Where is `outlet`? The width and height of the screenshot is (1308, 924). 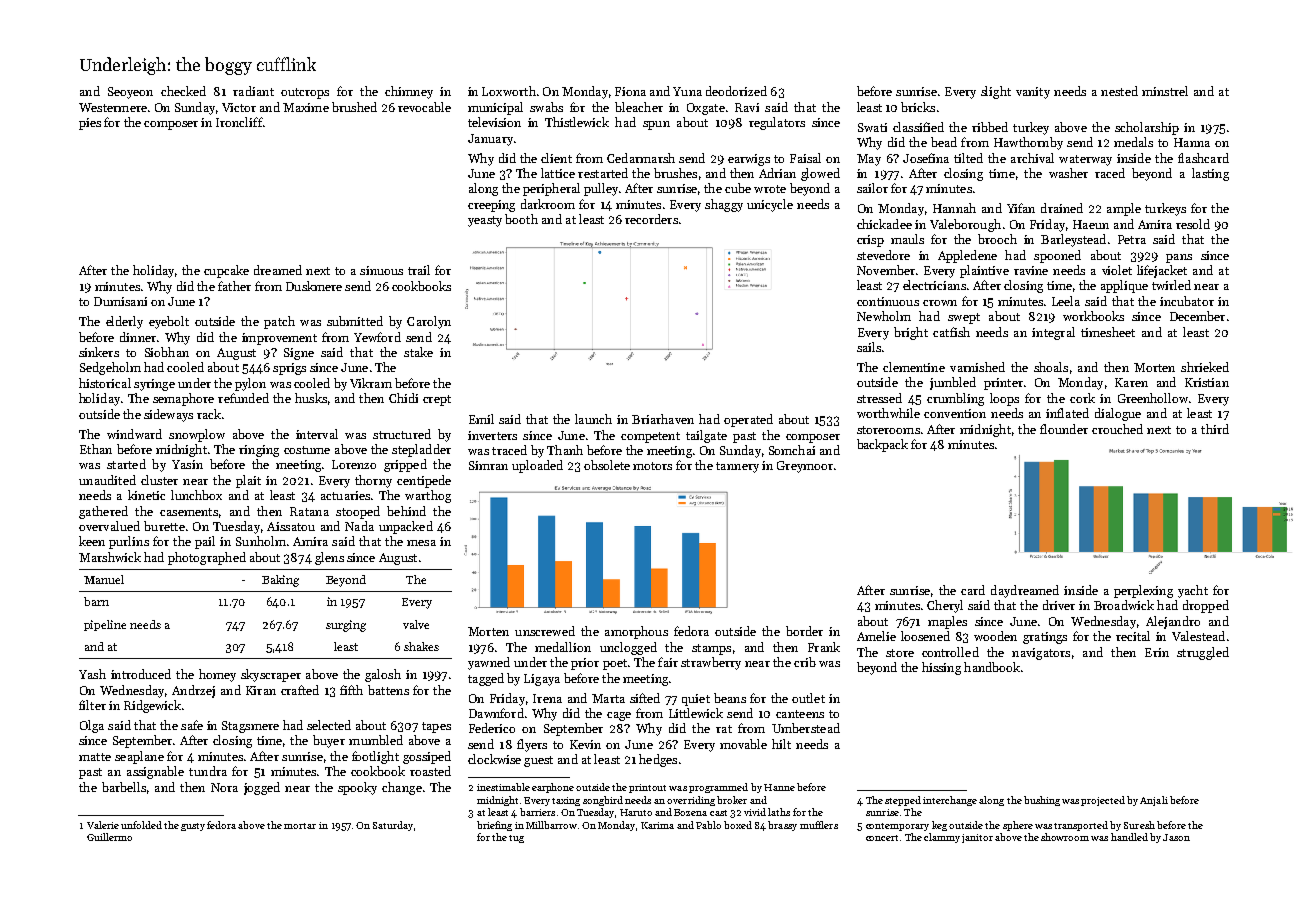 outlet is located at coordinates (808, 698).
